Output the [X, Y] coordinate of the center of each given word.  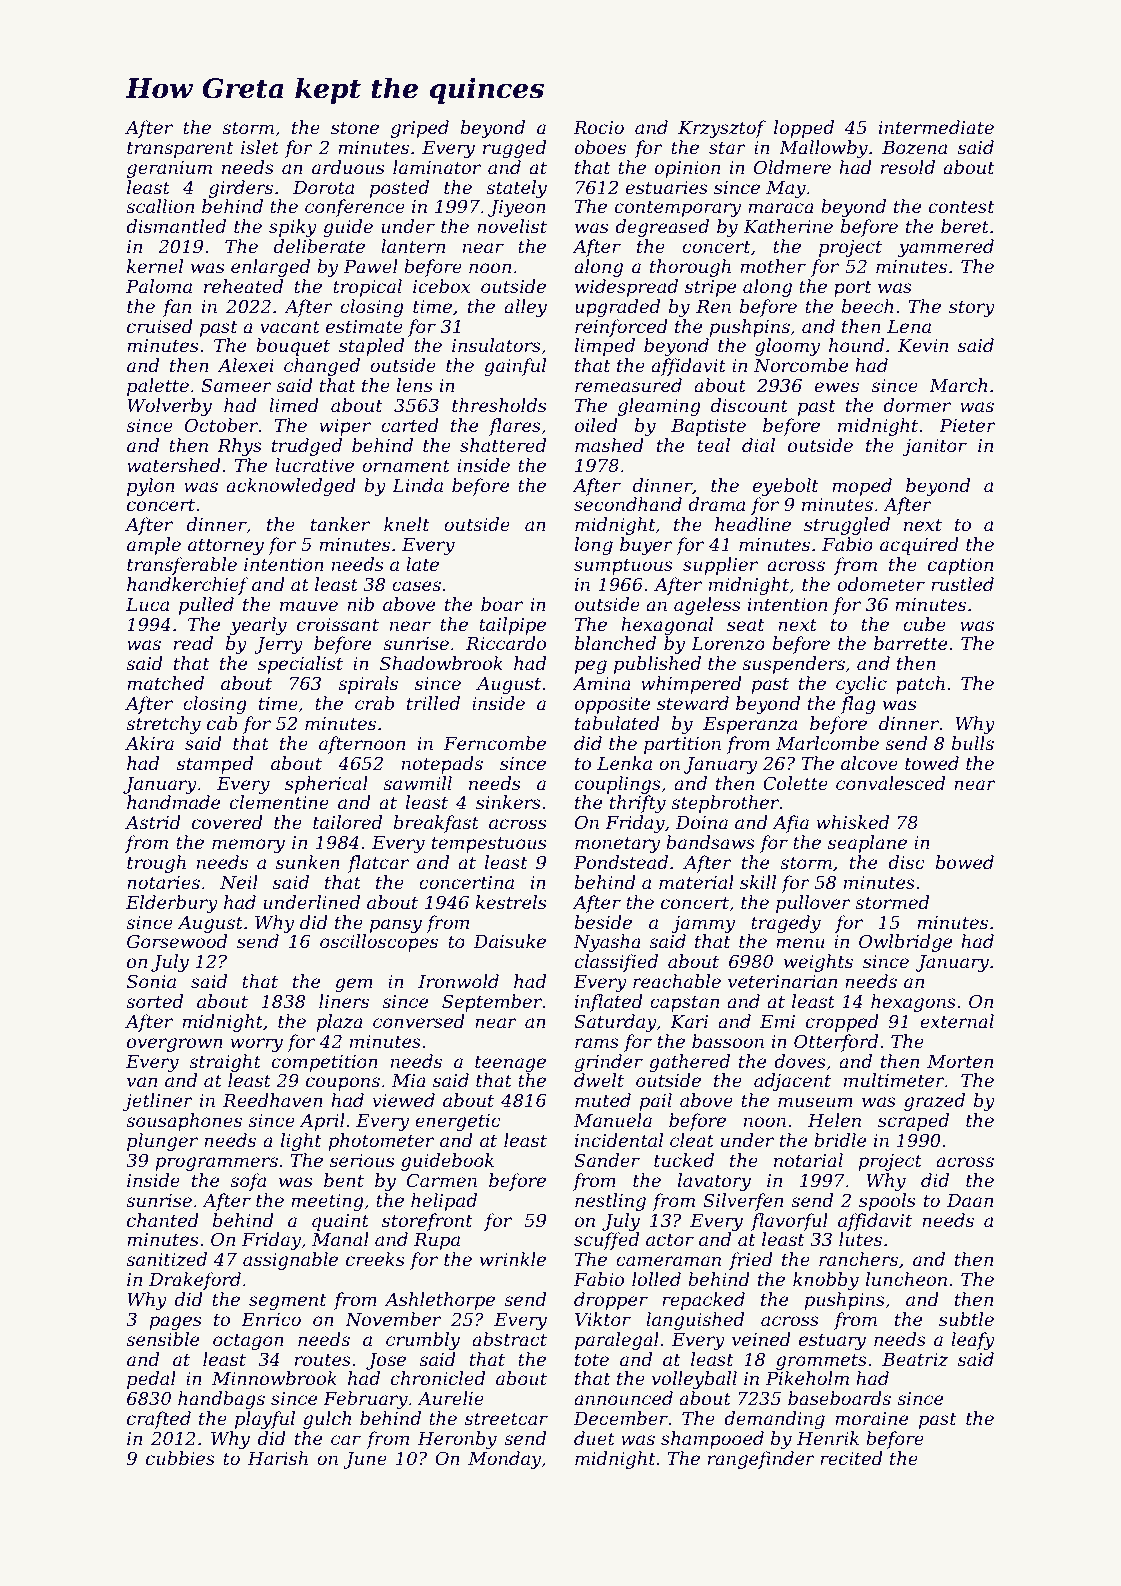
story [972, 309]
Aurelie [450, 1398]
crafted [159, 1420]
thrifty [638, 804]
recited [851, 1458]
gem [354, 985]
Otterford [836, 1043]
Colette [795, 783]
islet [260, 147]
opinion [687, 169]
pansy [396, 926]
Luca [147, 604]
